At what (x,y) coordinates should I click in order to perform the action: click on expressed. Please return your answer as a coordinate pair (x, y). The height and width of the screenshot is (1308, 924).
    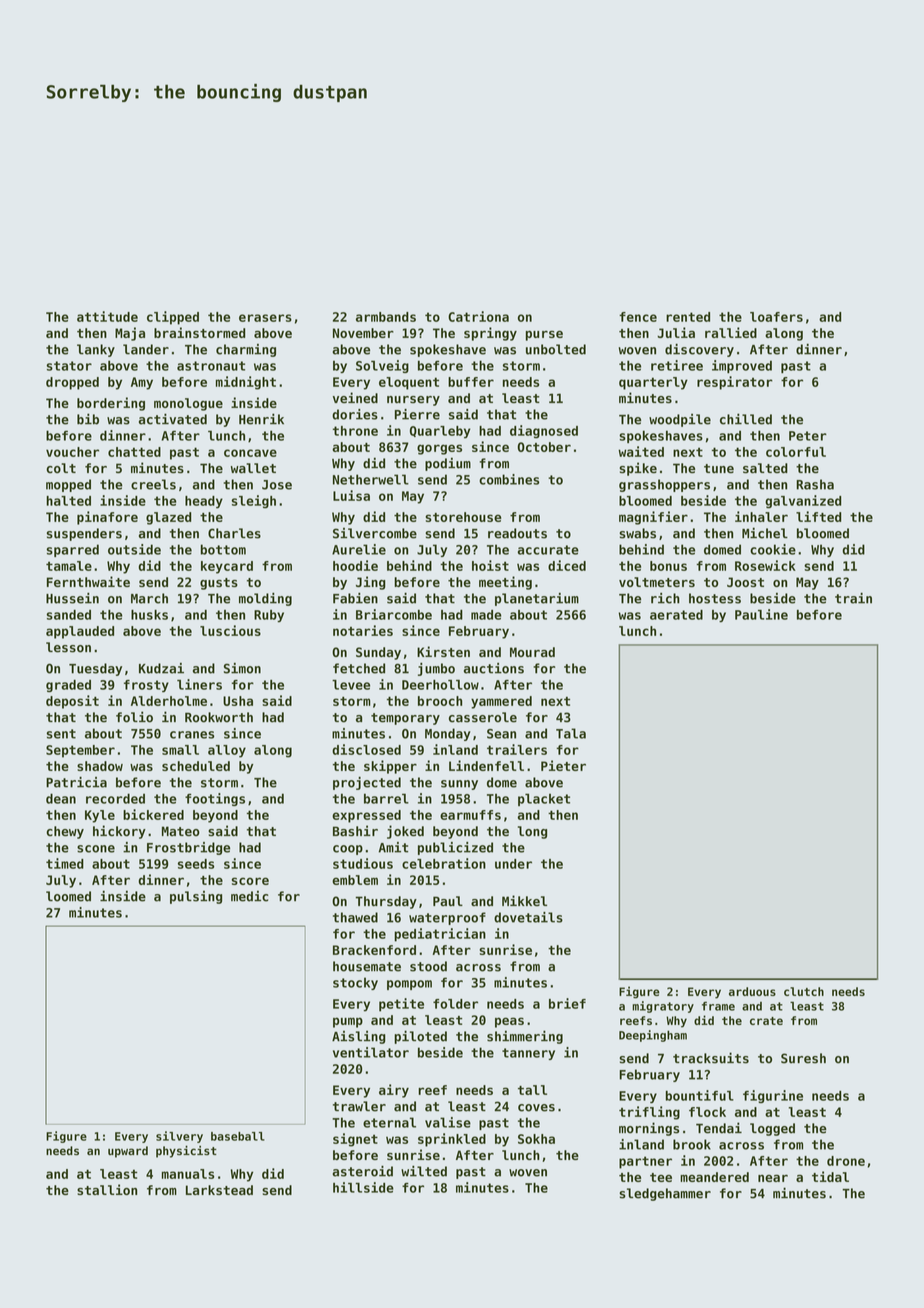
    Looking at the image, I should click on (366, 816).
